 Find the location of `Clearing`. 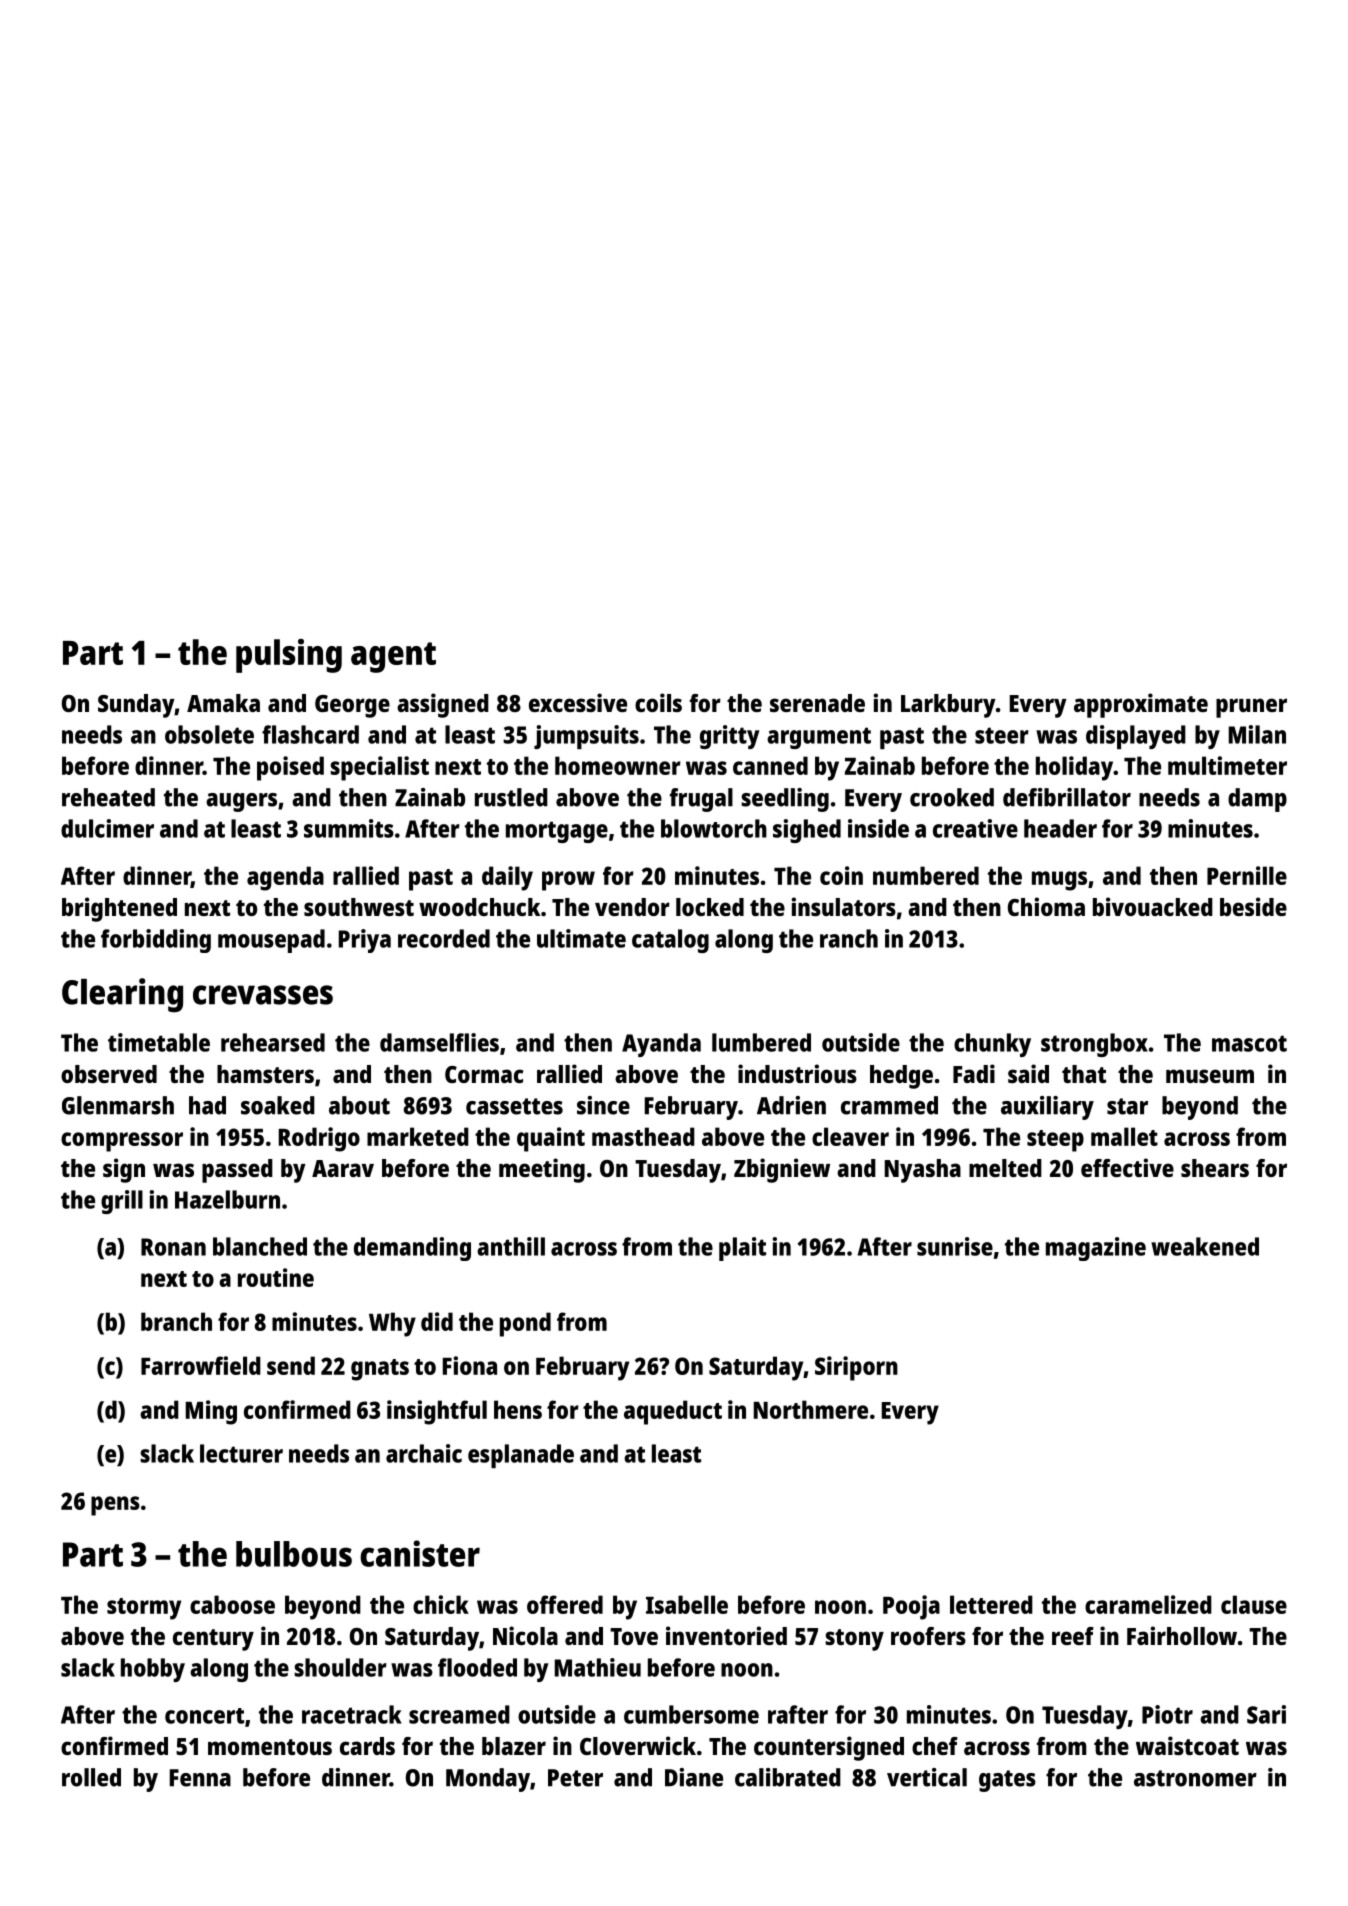

Clearing is located at coordinates (122, 995).
